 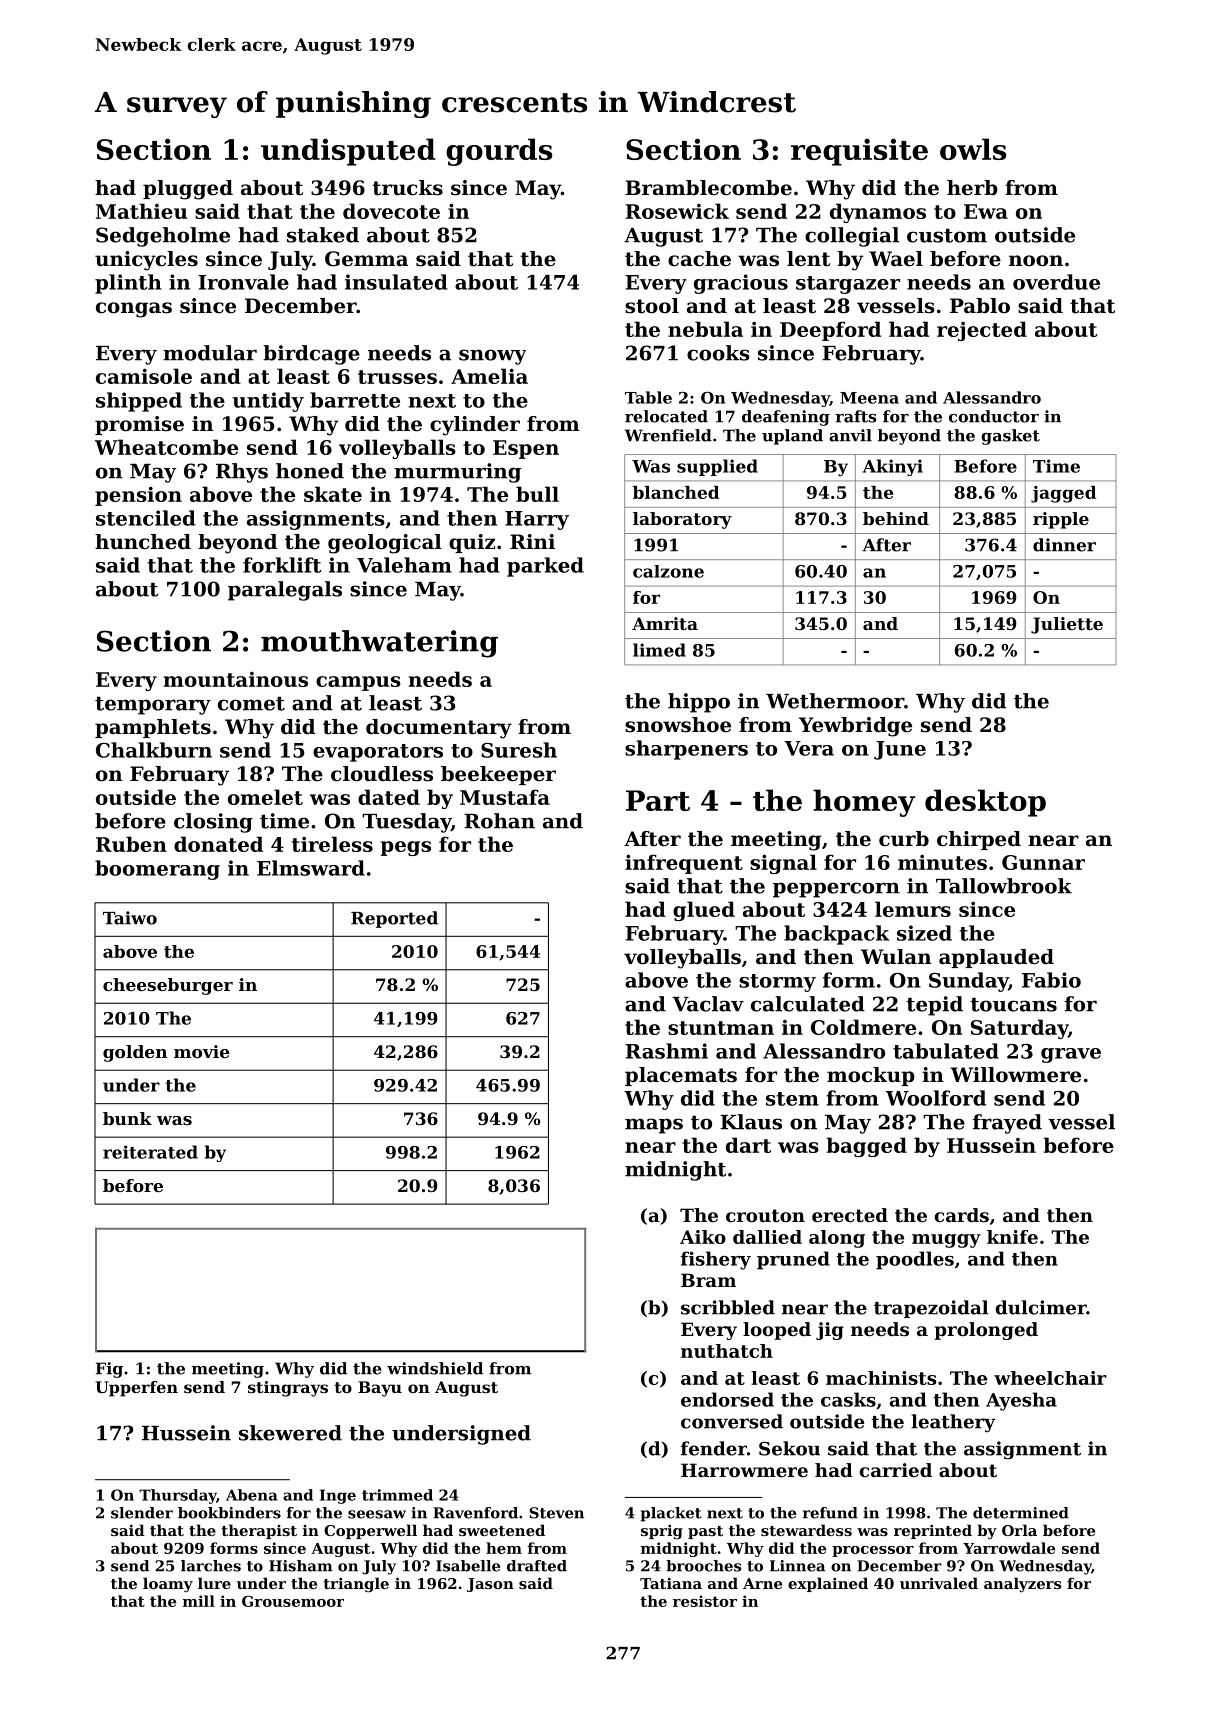 What do you see at coordinates (654, 1126) in the page?
I see `maps` at bounding box center [654, 1126].
